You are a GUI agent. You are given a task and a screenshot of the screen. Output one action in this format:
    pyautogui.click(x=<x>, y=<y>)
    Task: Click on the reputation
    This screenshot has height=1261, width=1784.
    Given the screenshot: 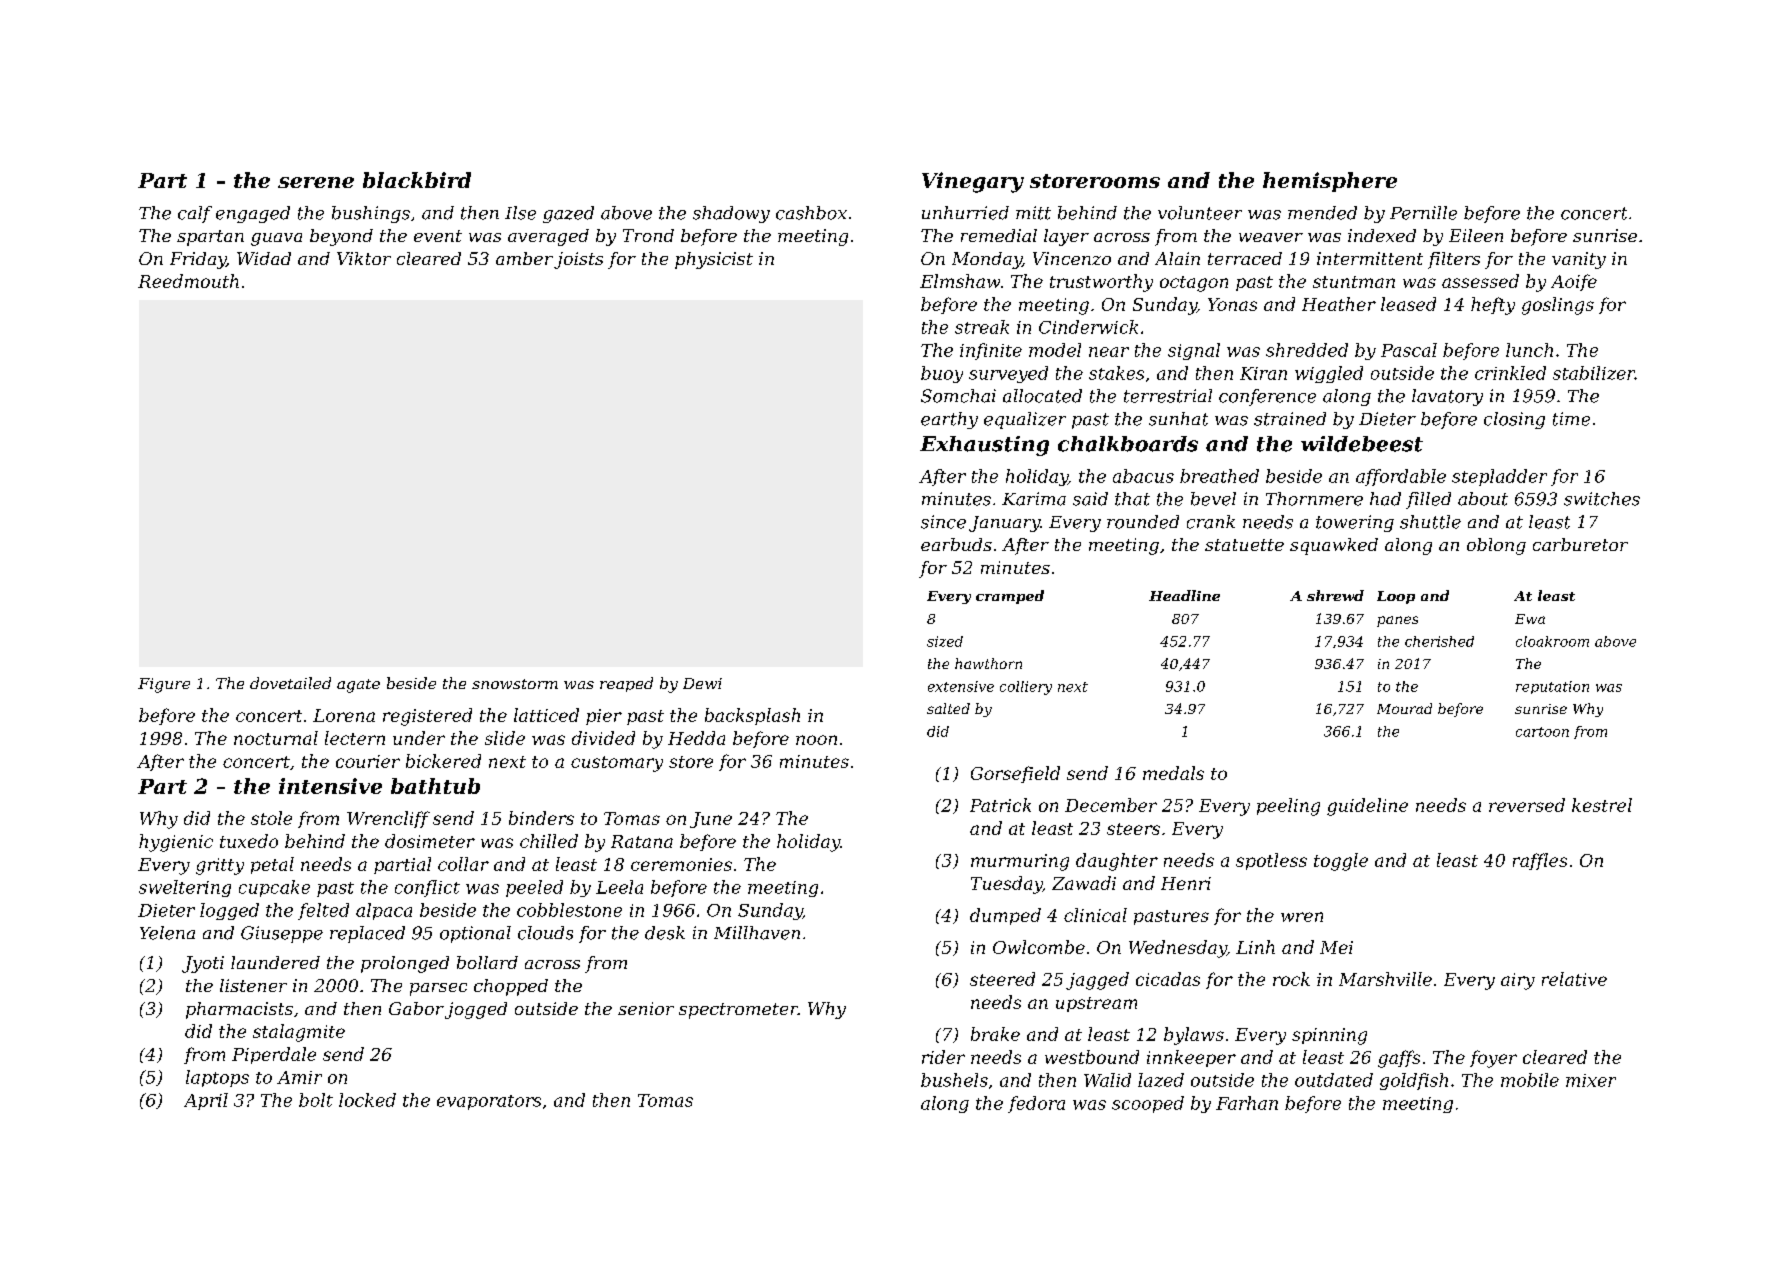 What is the action you would take?
    pyautogui.click(x=1552, y=687)
